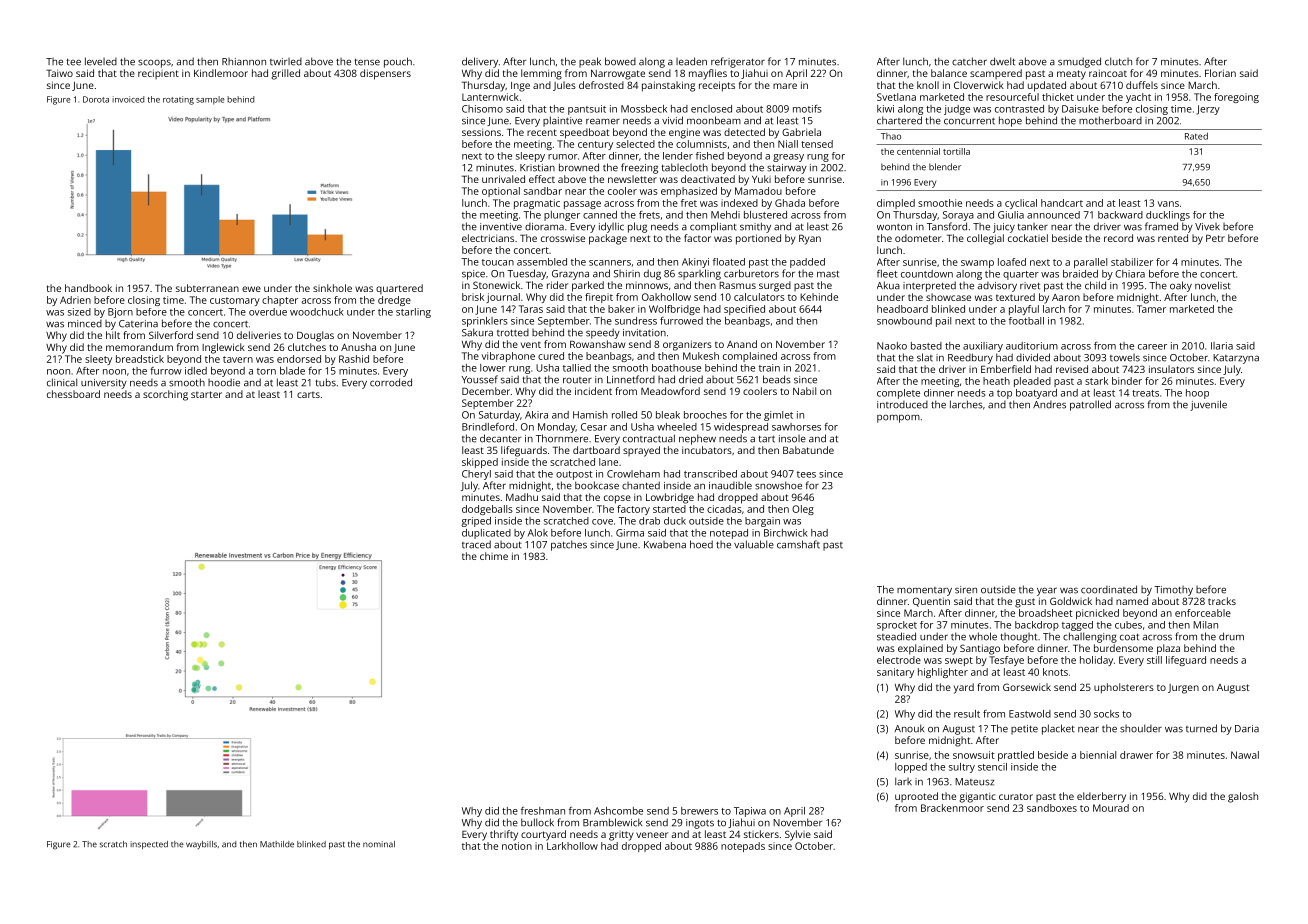 This document has height=924, width=1308. Describe the element at coordinates (1245, 755) in the document. I see `Nawal` at that location.
